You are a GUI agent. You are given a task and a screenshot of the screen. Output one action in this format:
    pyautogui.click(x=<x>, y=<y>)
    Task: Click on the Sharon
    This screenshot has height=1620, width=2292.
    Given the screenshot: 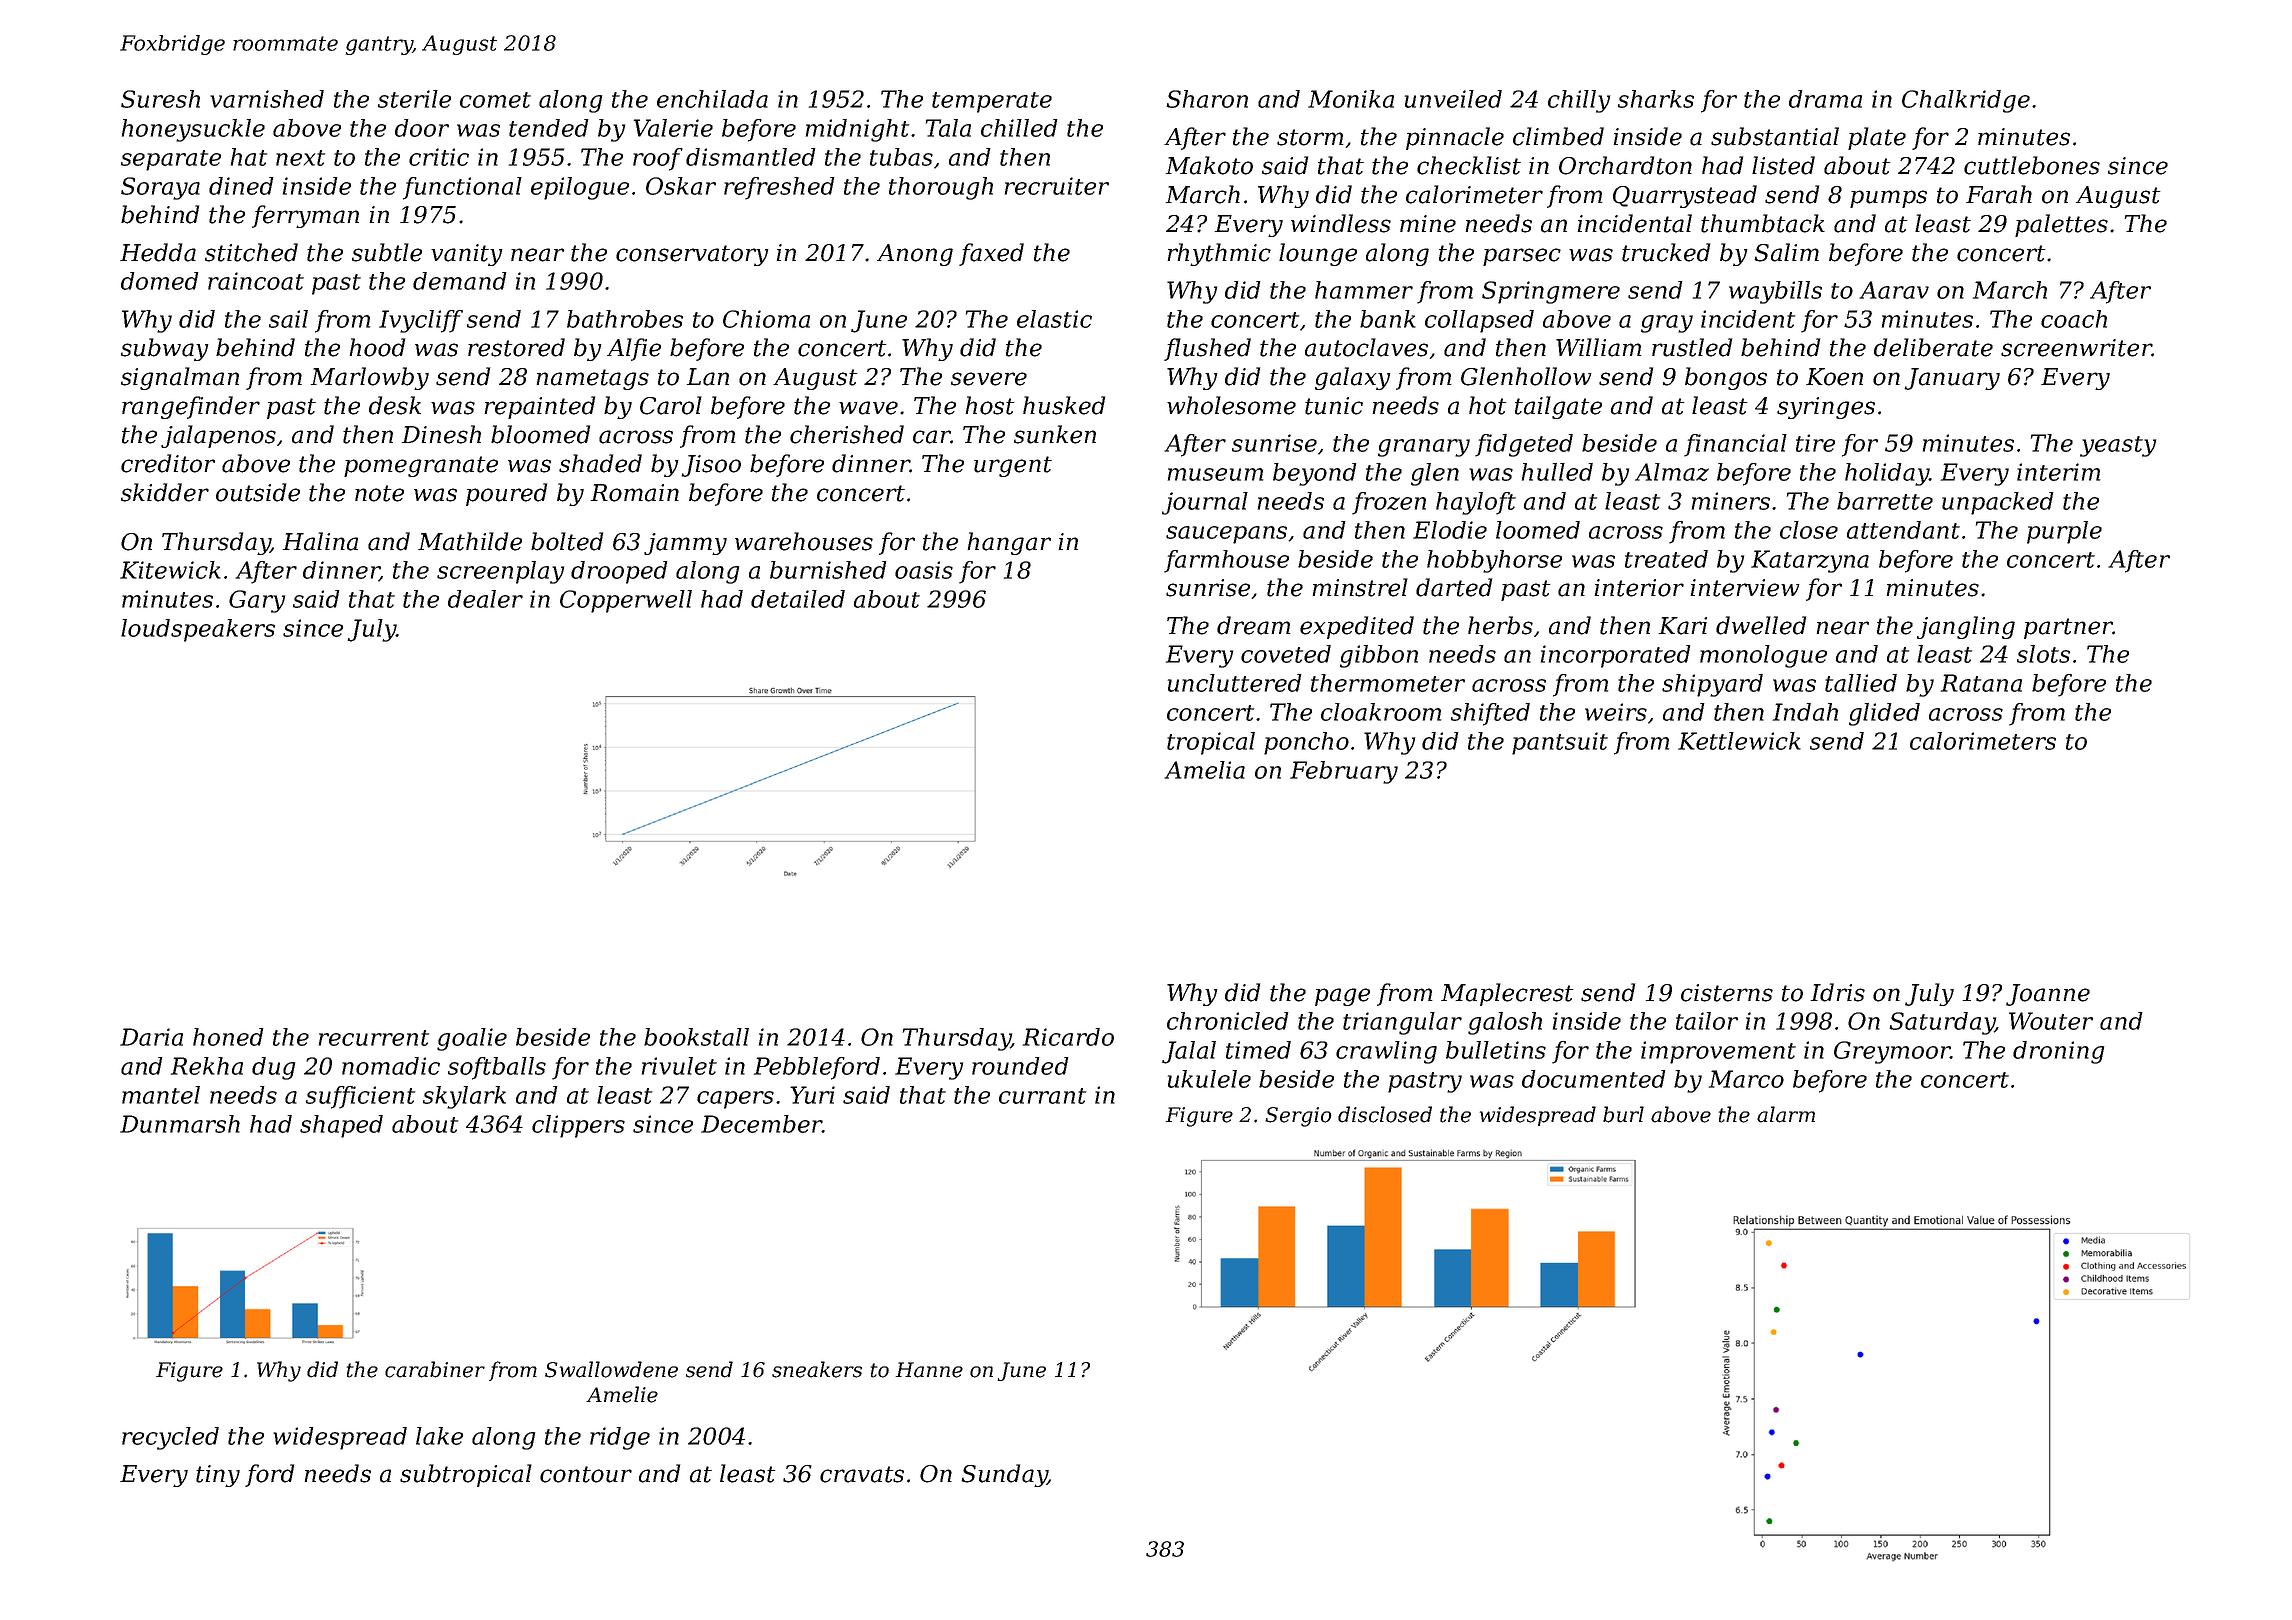 What is the action you would take?
    pyautogui.click(x=1207, y=99)
